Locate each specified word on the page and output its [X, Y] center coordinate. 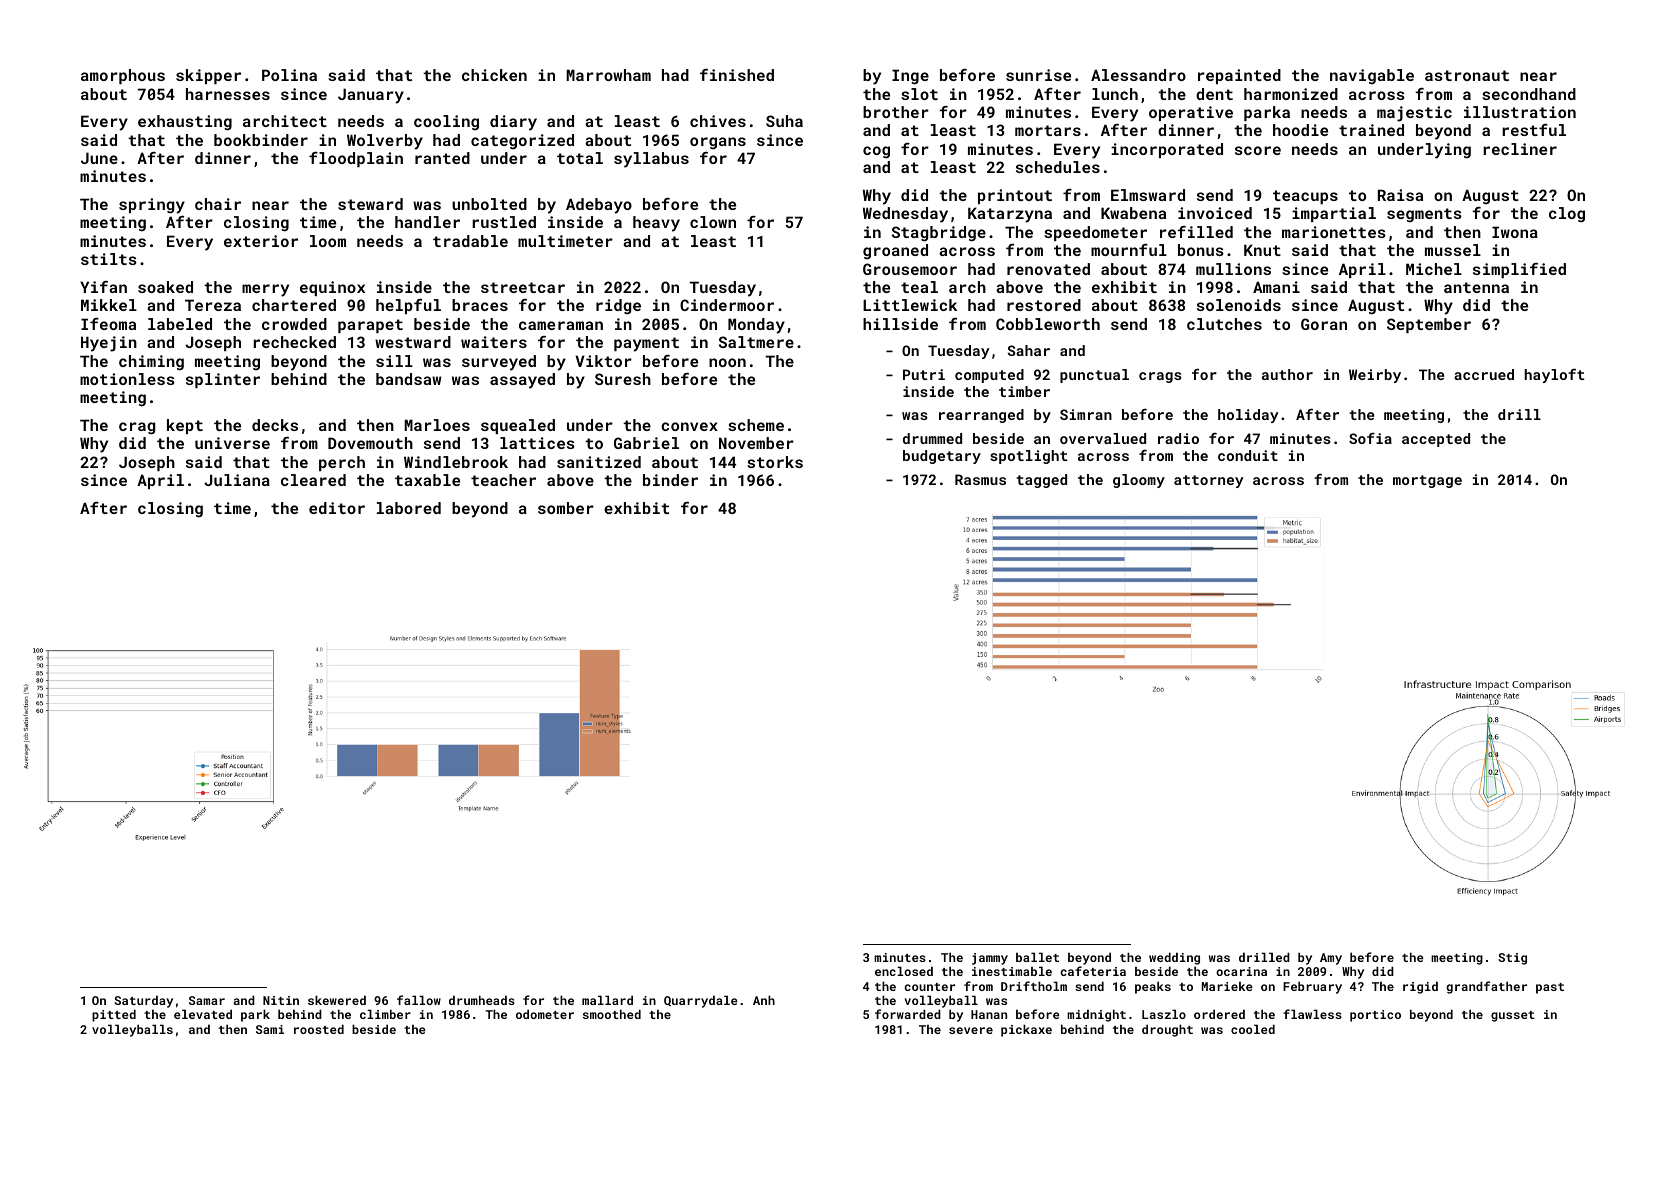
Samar [207, 1000]
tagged [1041, 481]
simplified [1519, 270]
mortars [1048, 130]
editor [337, 508]
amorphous [123, 76]
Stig [1512, 959]
